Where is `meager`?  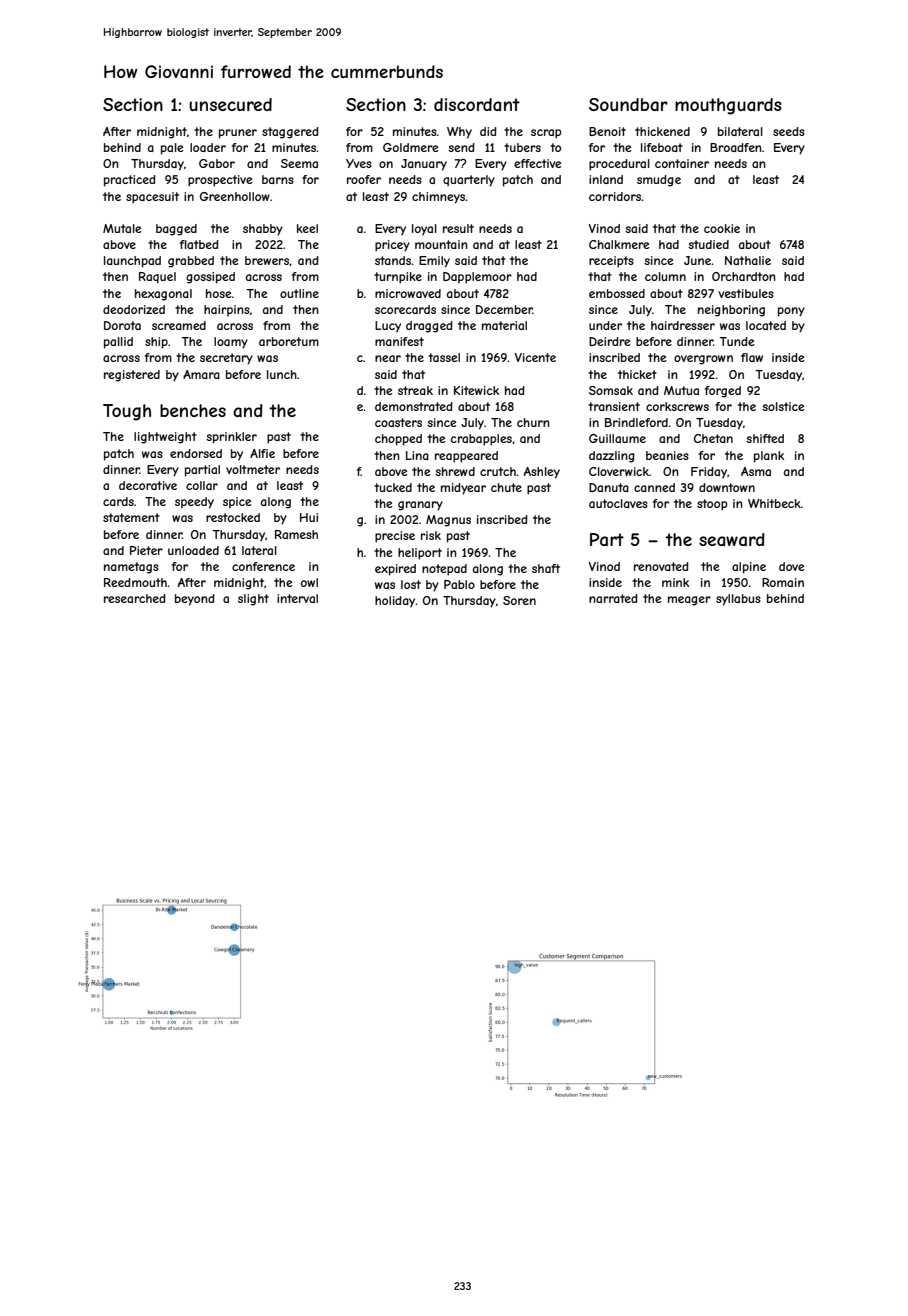 meager is located at coordinates (689, 601).
